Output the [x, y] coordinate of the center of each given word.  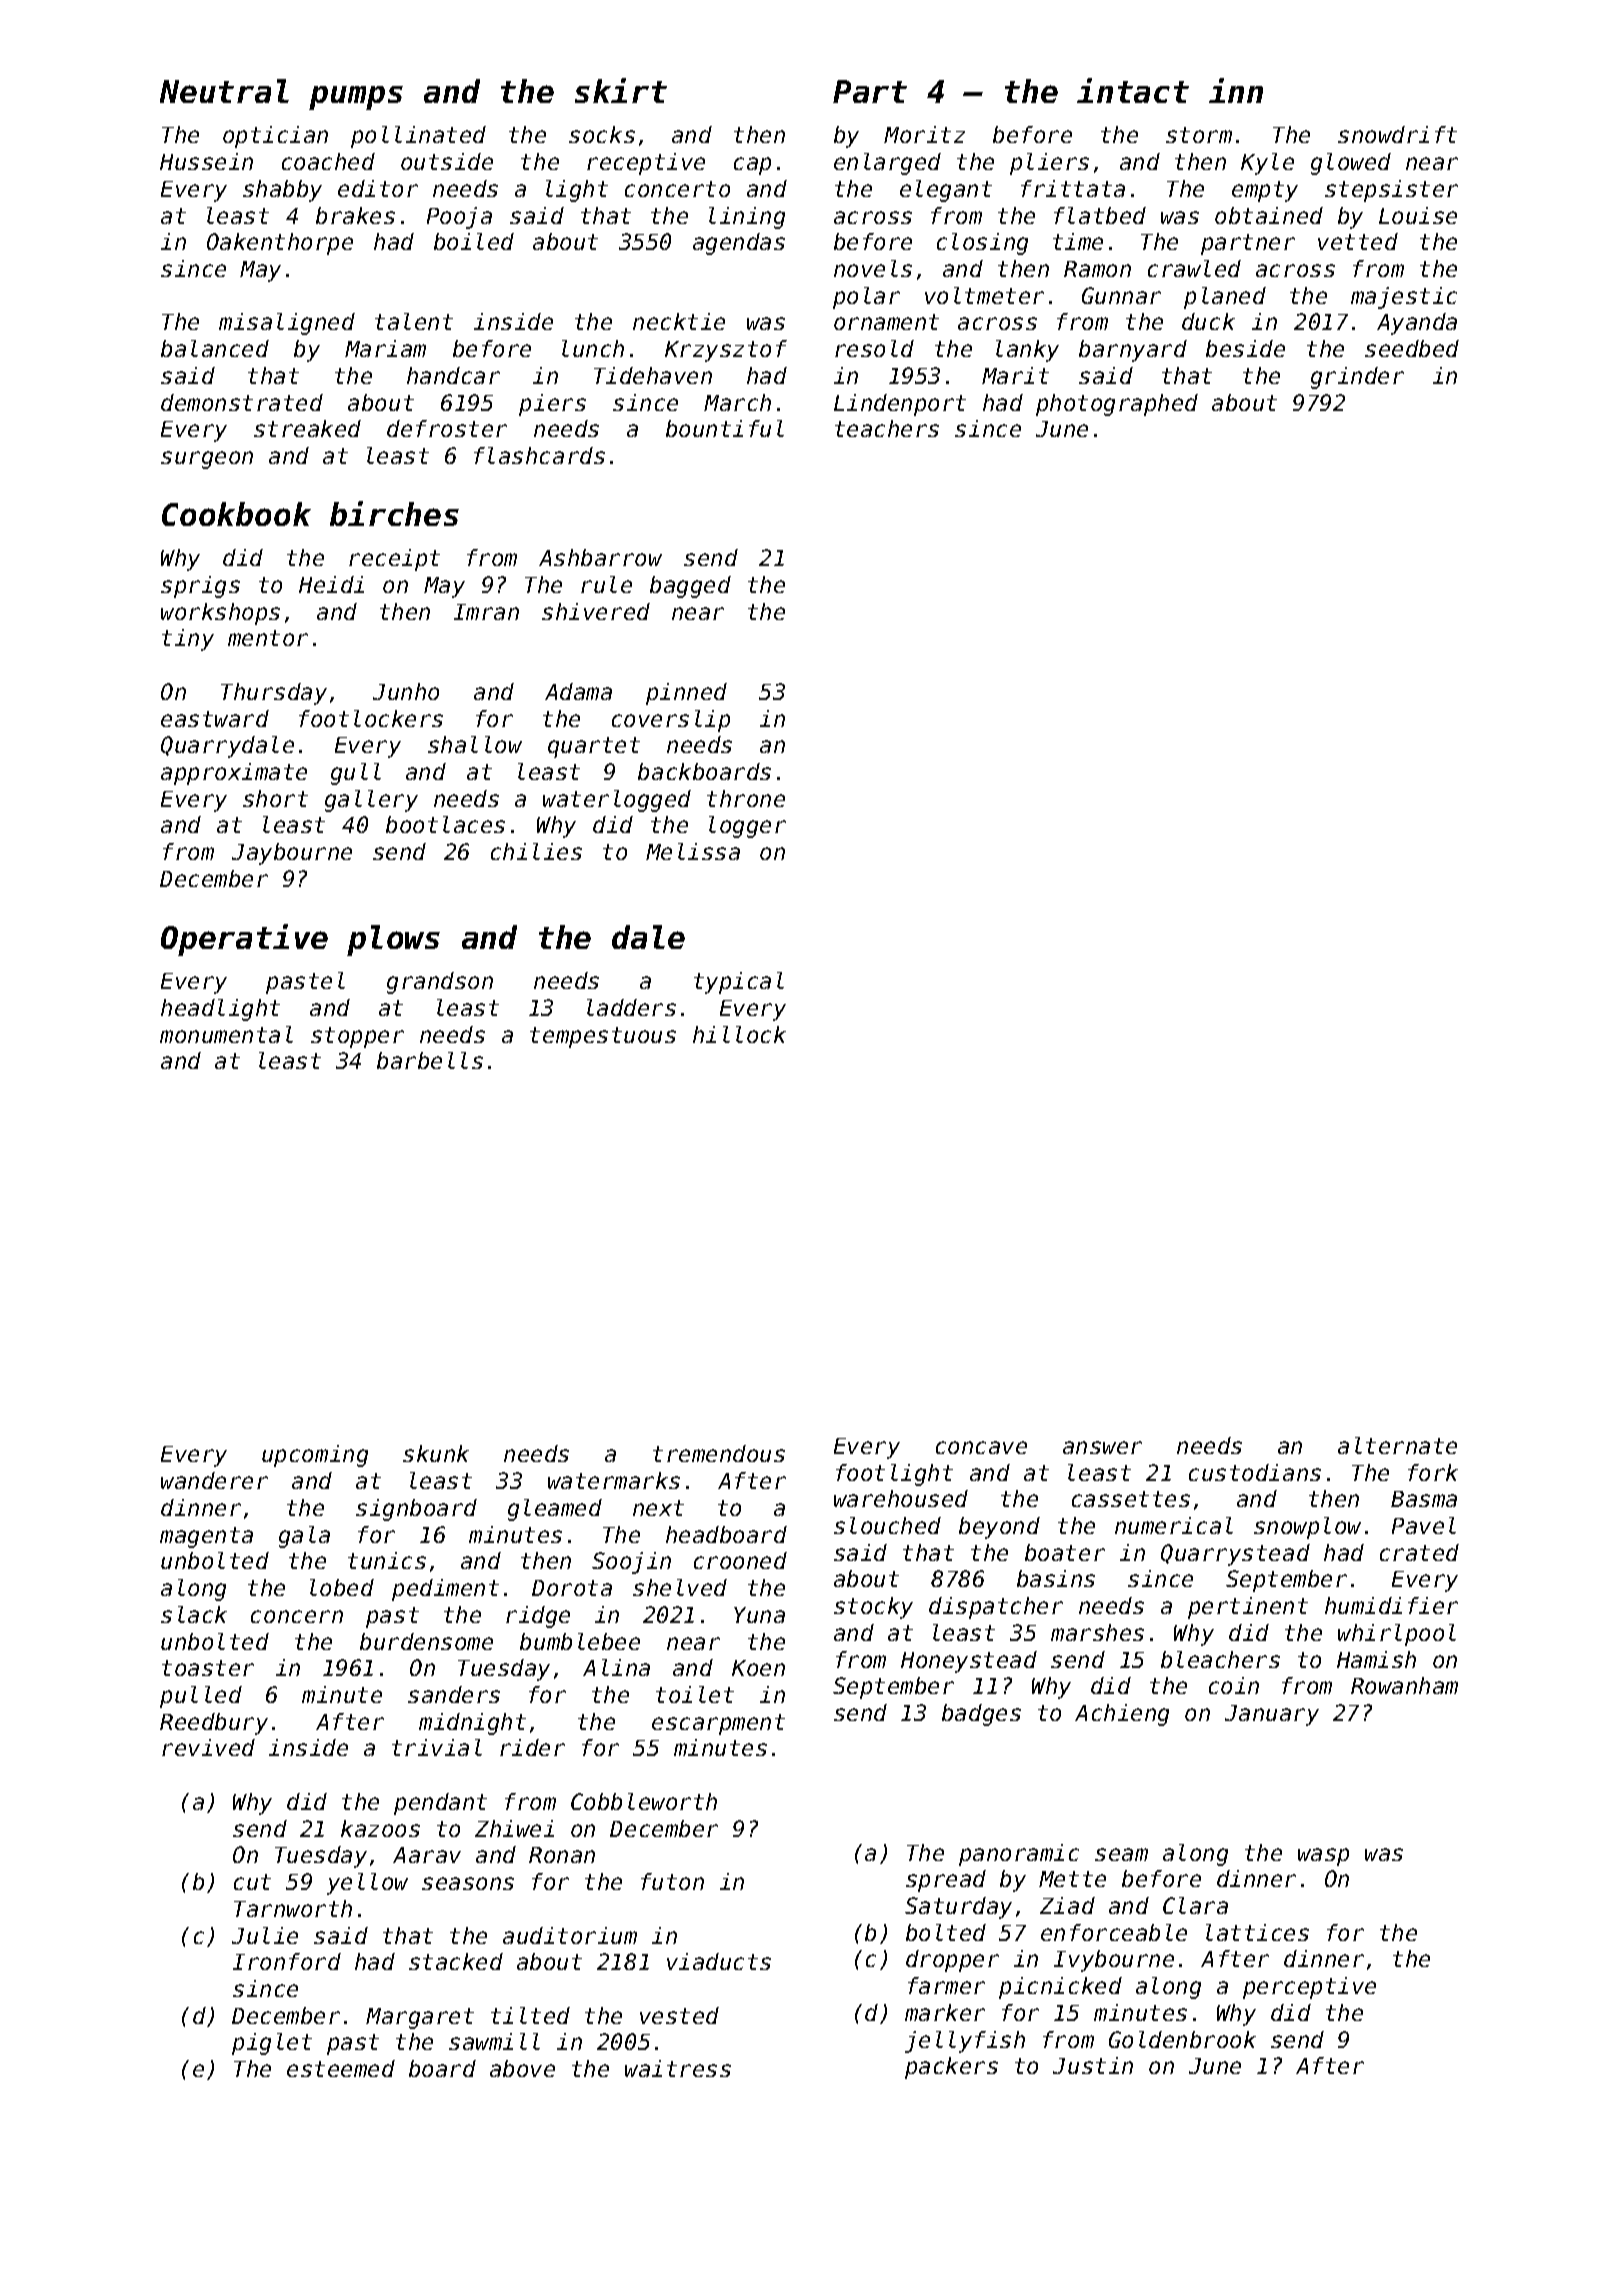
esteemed [341, 2068]
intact [1133, 90]
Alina [616, 1667]
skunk [436, 1453]
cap [752, 166]
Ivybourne [1114, 1961]
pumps [356, 98]
